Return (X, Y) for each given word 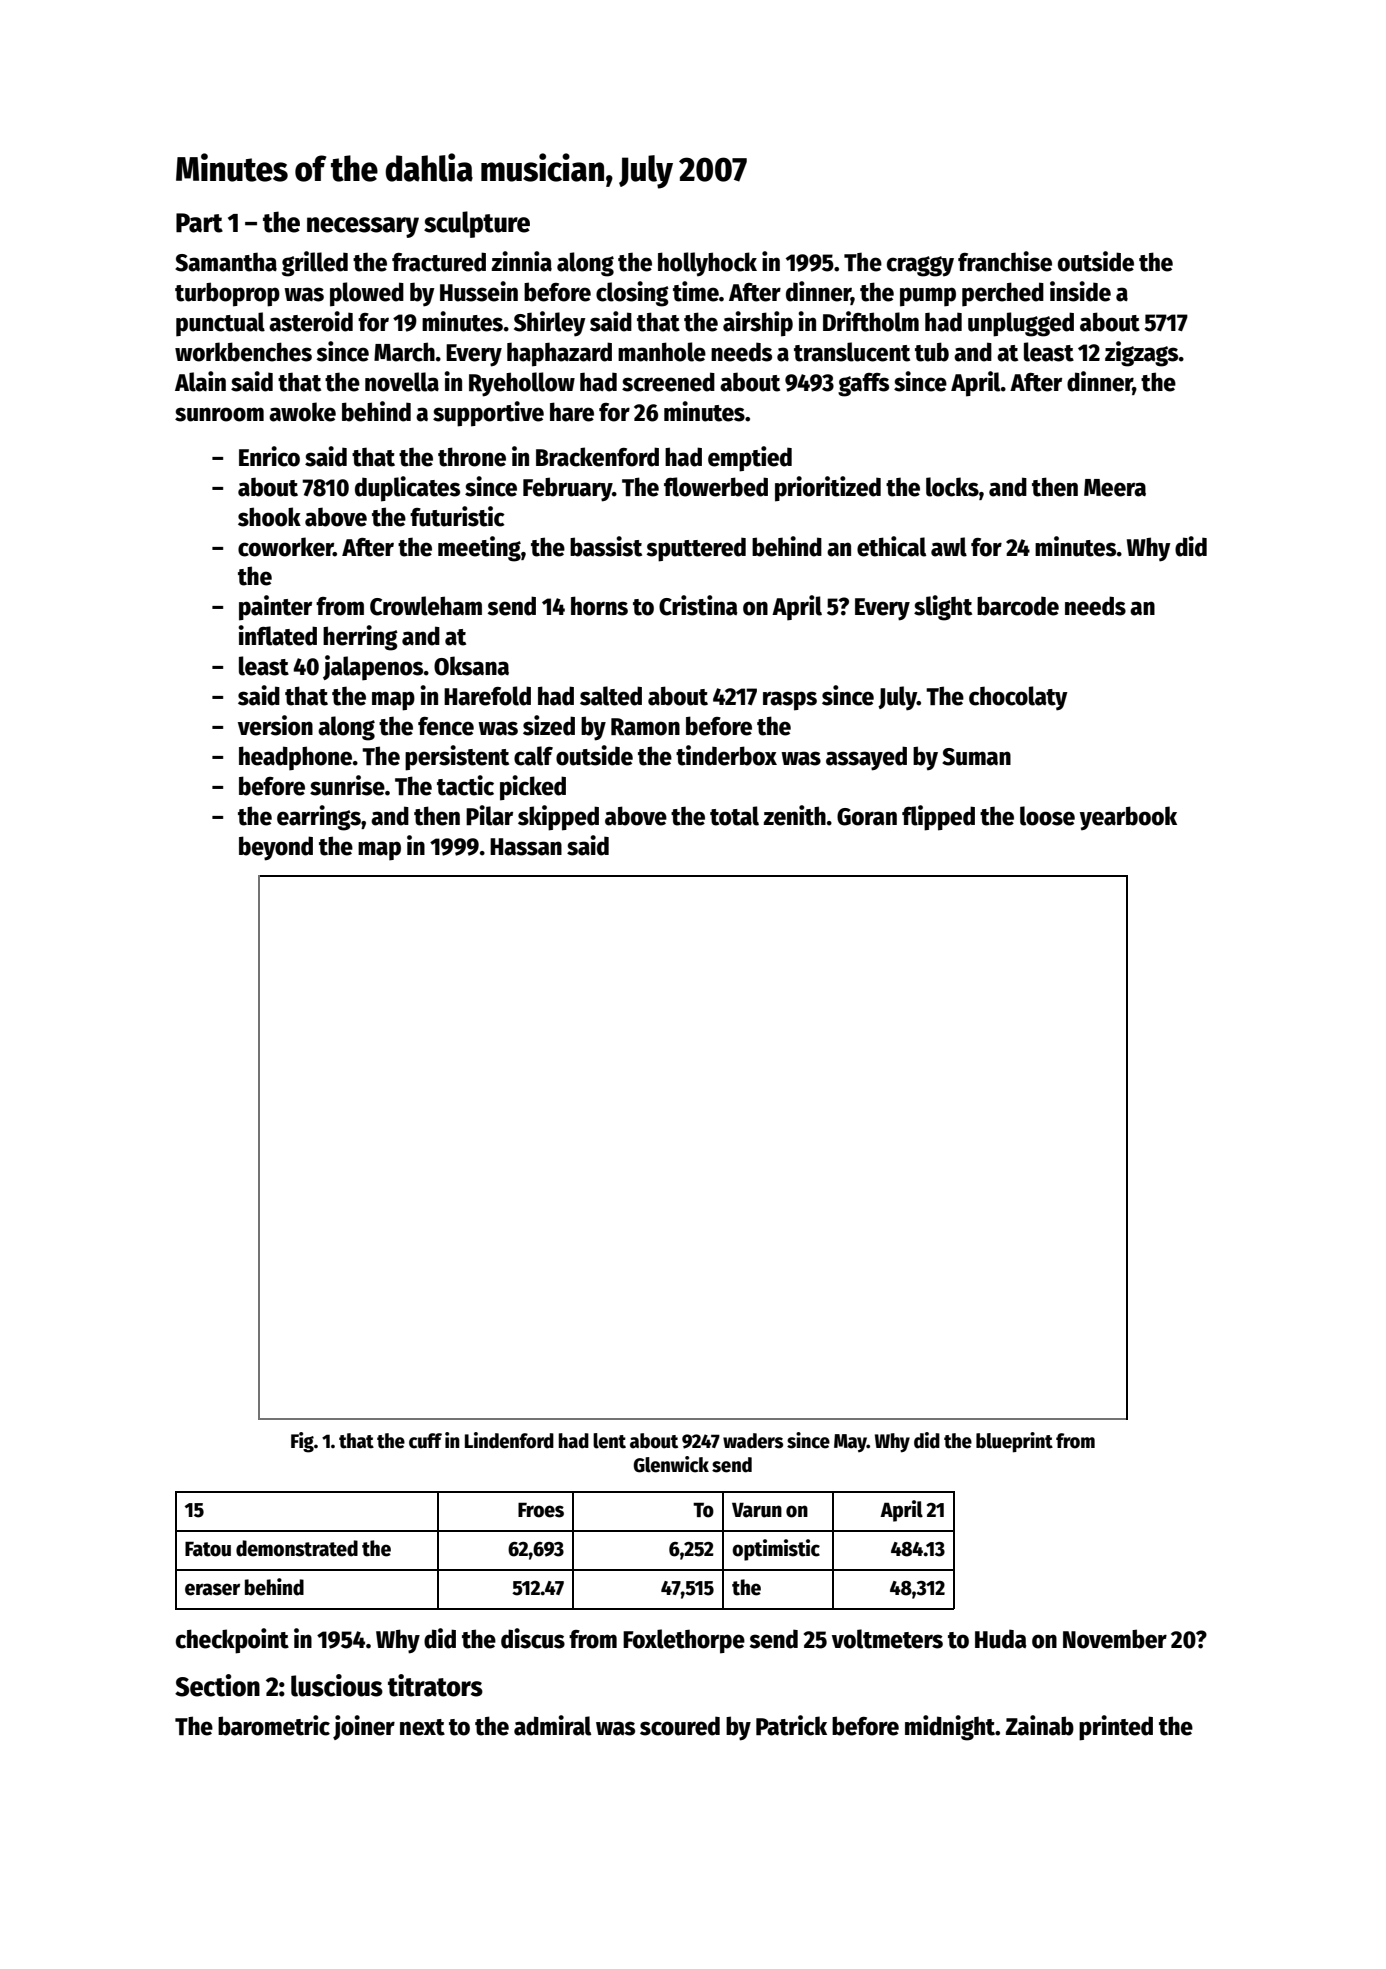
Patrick (791, 1725)
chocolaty (1018, 698)
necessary (363, 227)
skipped (558, 818)
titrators (435, 1685)
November (1115, 1639)
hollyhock (707, 264)
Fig (302, 1442)
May (850, 1443)
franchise (1005, 261)
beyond (276, 848)
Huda (1001, 1639)
